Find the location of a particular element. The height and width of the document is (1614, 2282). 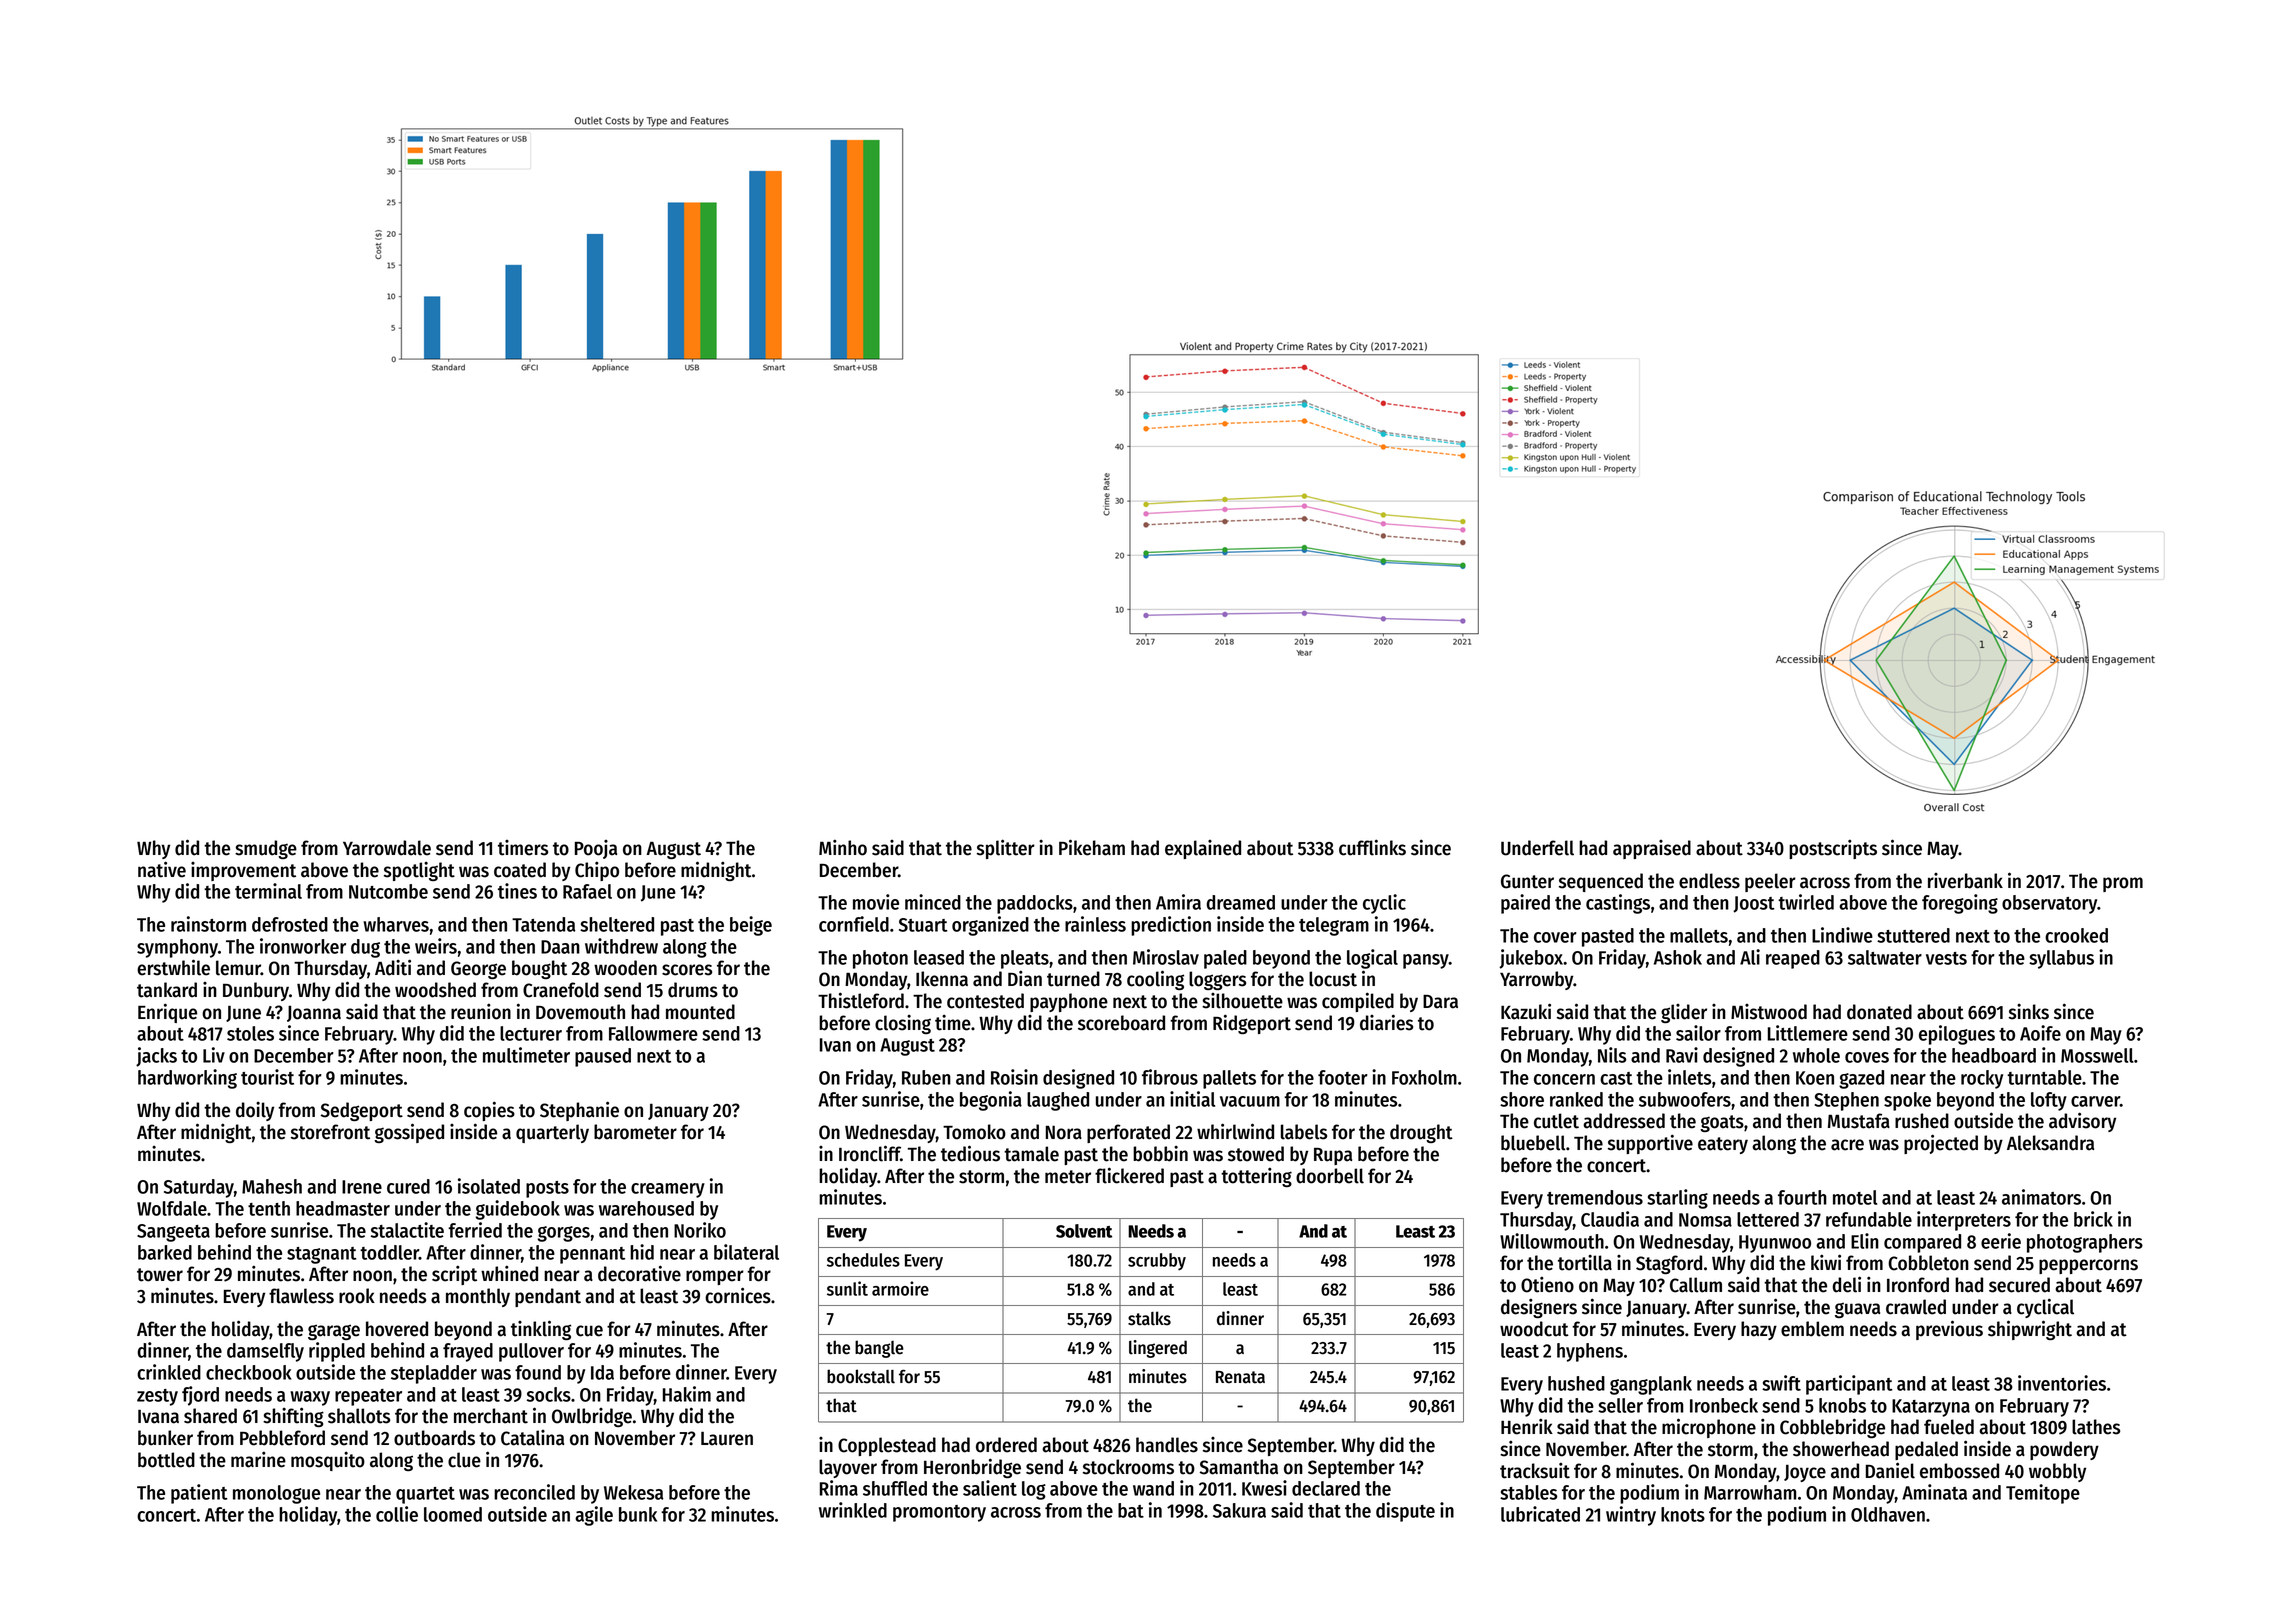

emblem is located at coordinates (1812, 1329).
